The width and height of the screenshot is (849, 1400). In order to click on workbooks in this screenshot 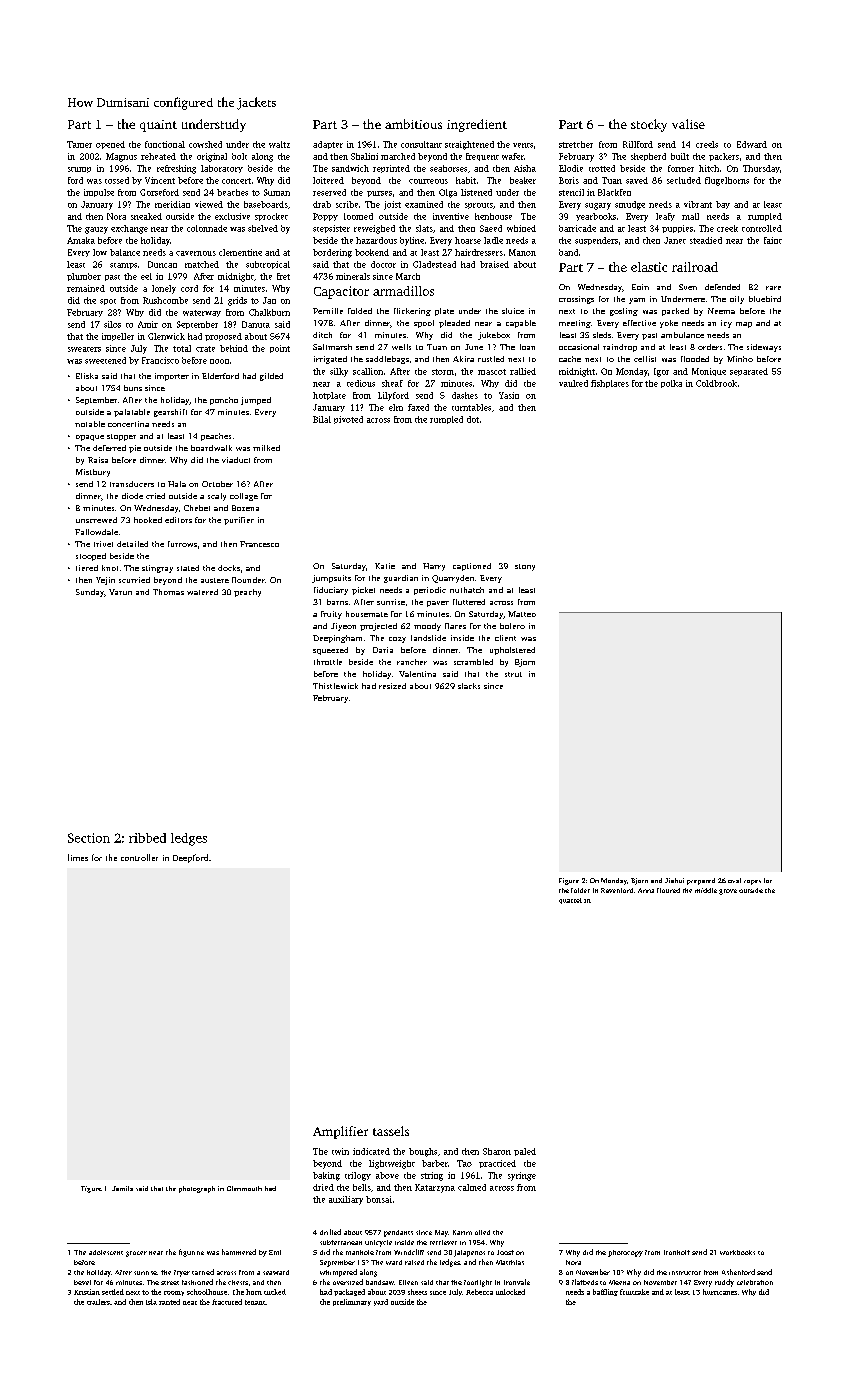, I will do `click(737, 1252)`.
